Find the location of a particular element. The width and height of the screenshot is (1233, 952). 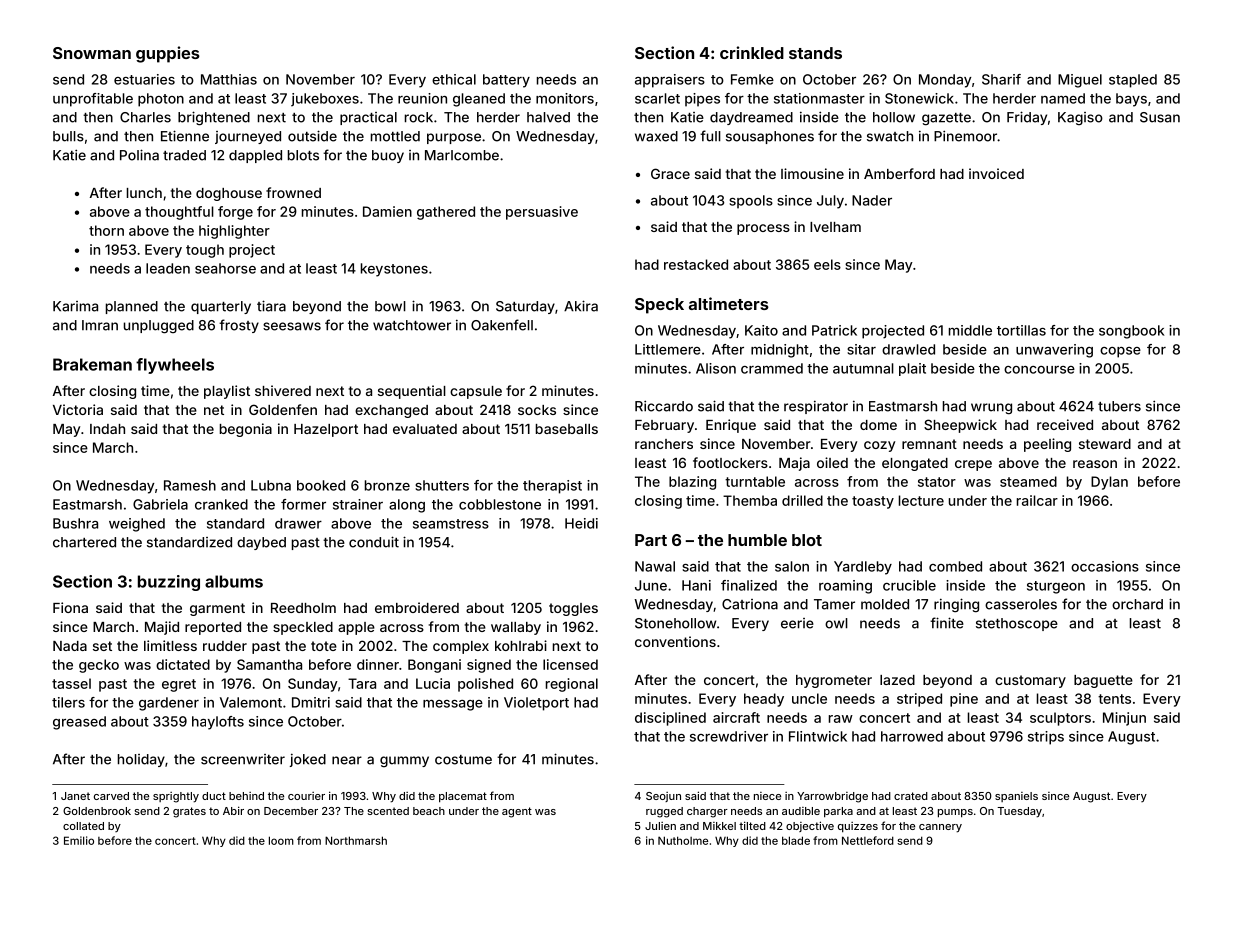

stands is located at coordinates (815, 53).
